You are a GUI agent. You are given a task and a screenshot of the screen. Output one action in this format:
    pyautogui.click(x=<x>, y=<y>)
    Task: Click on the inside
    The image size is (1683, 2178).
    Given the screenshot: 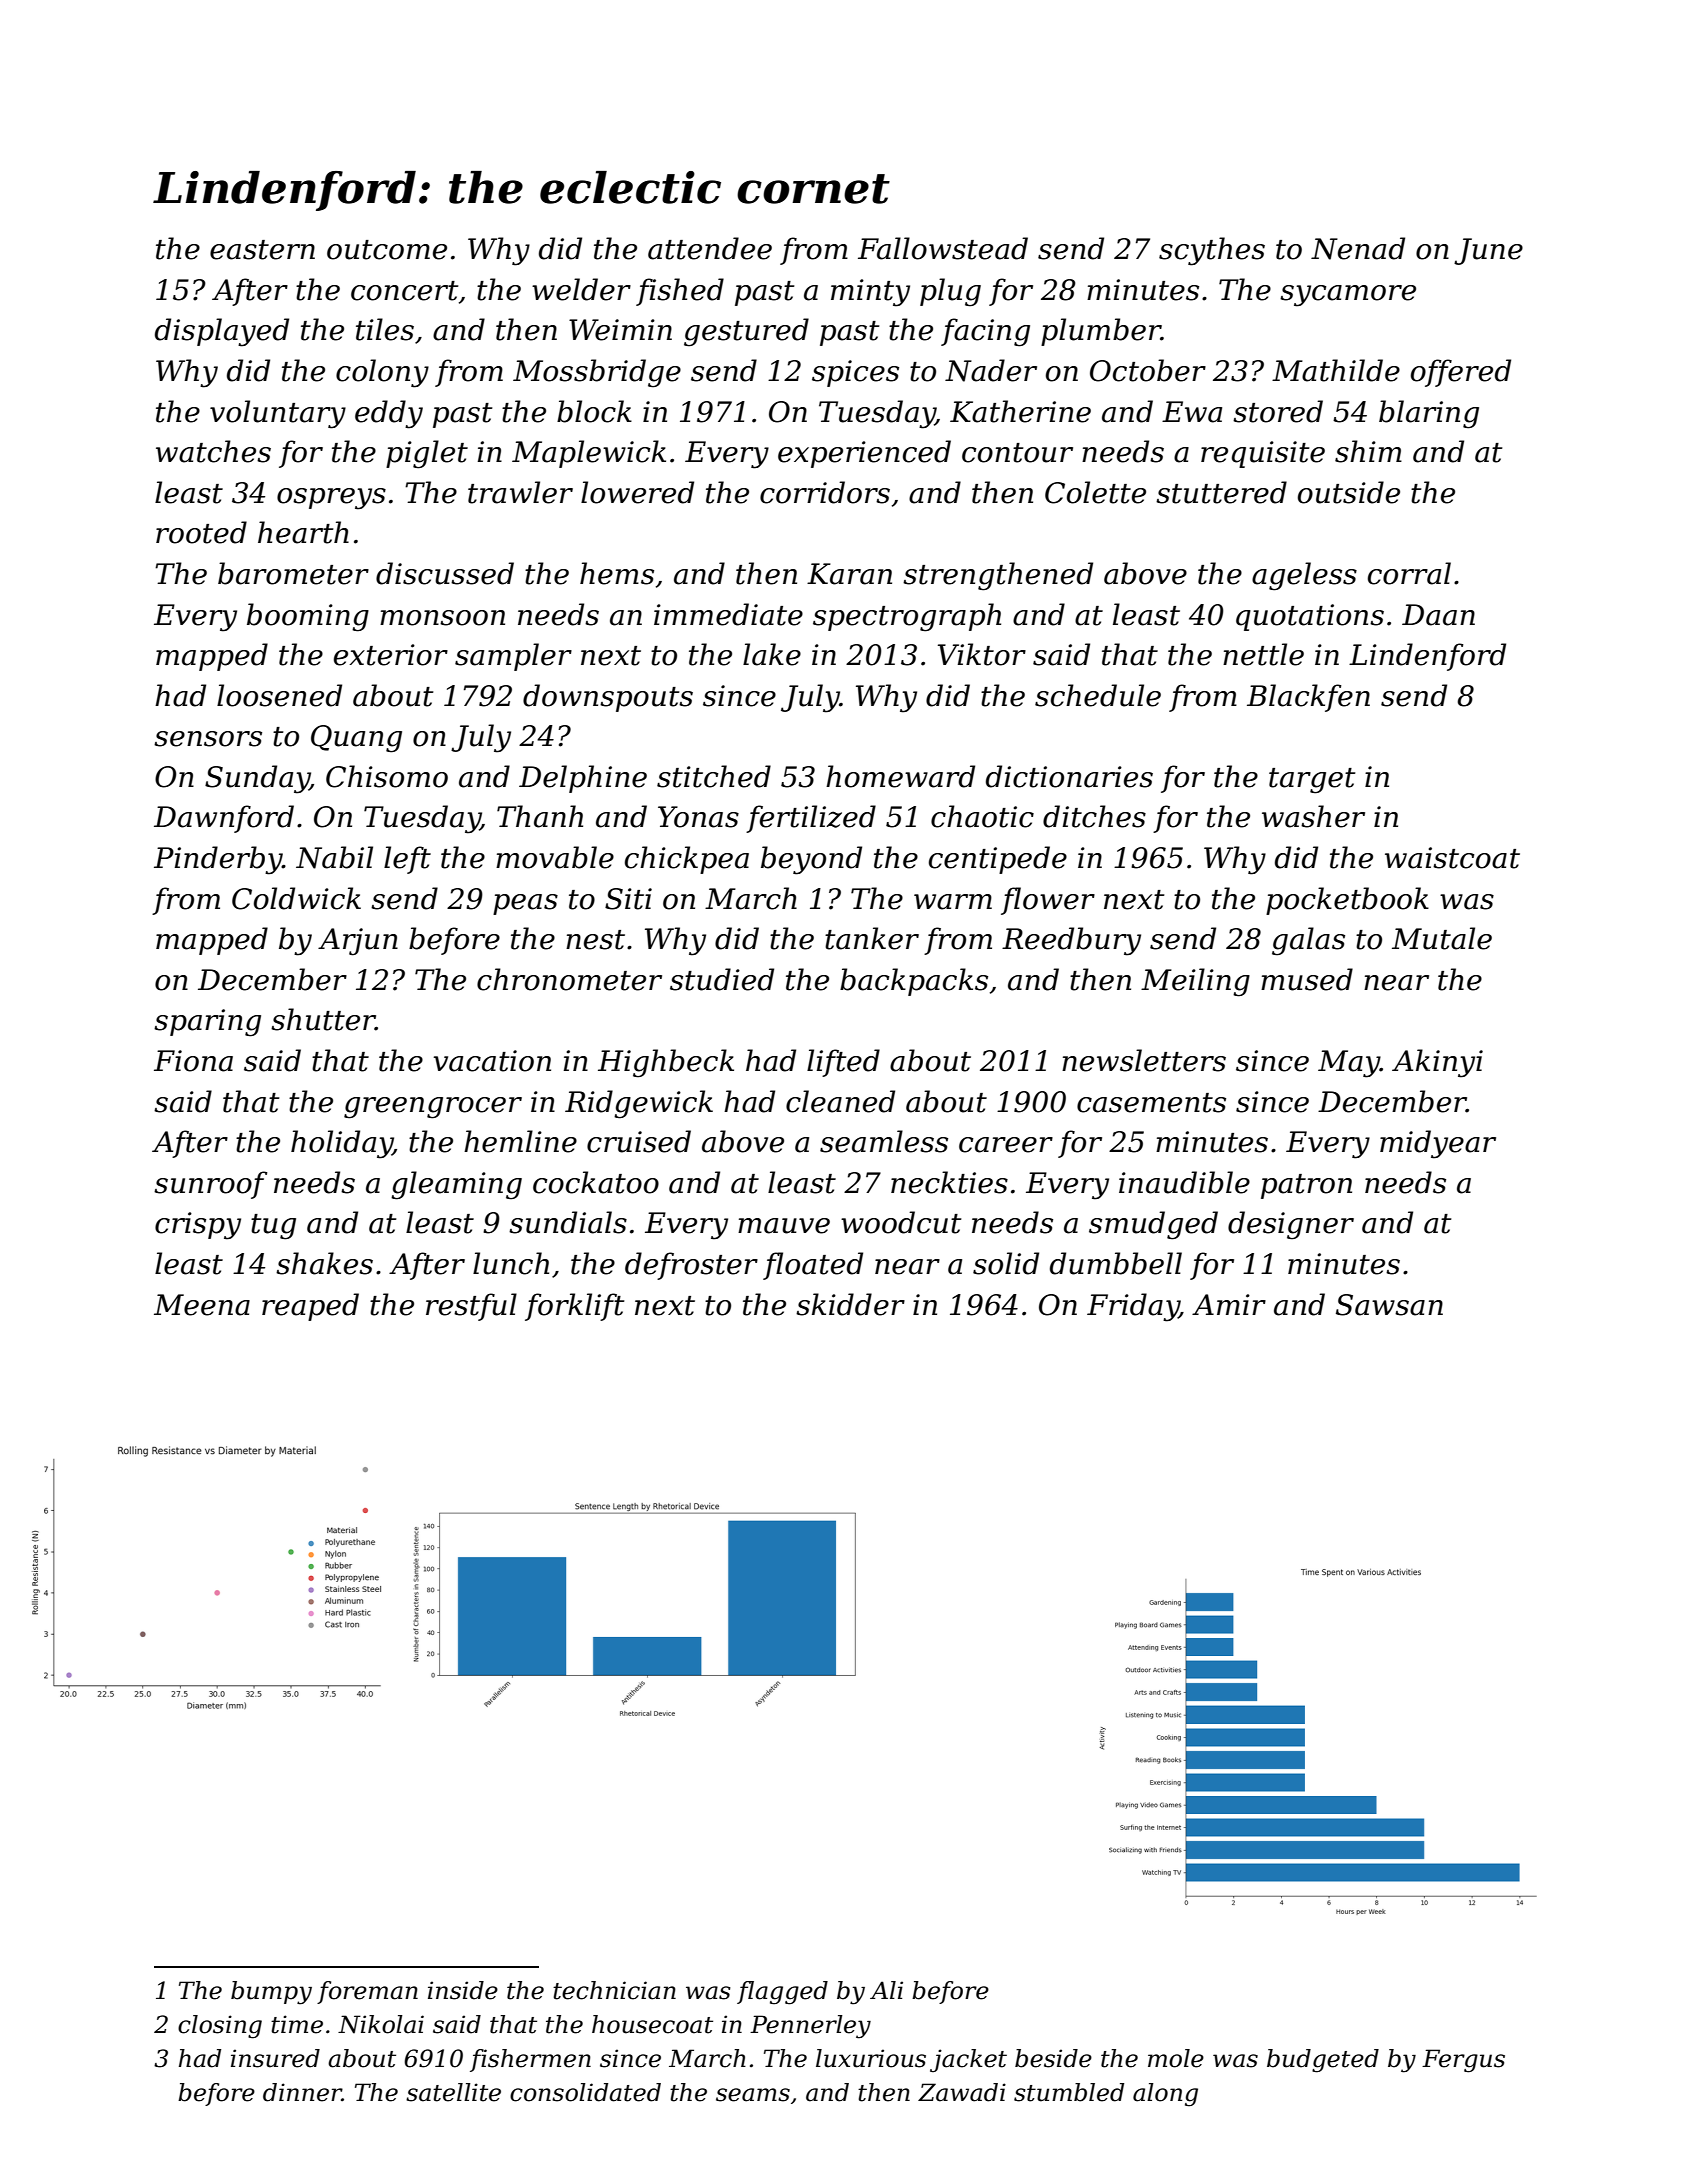 What is the action you would take?
    pyautogui.click(x=463, y=1990)
